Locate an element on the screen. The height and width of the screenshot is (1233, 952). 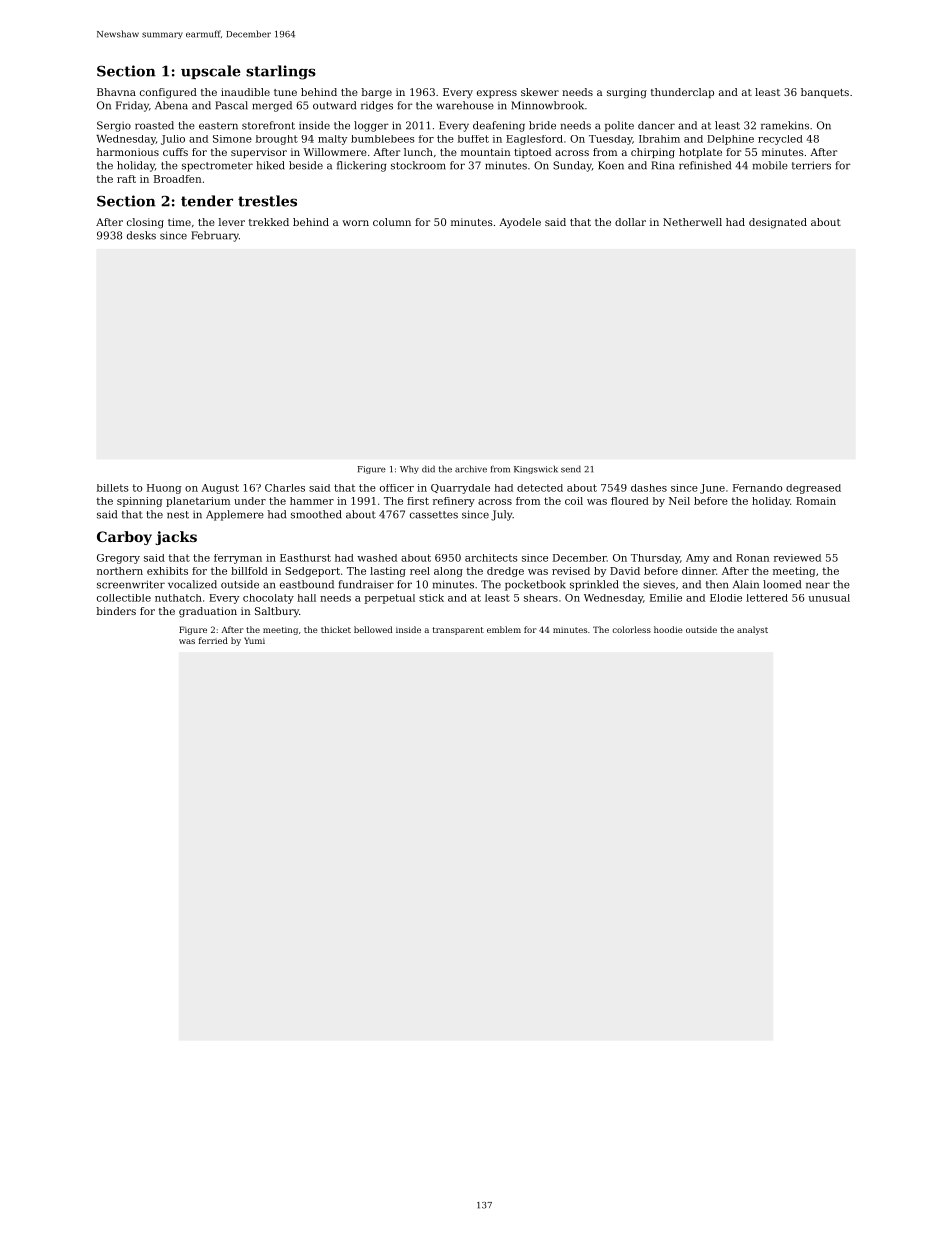
billfold is located at coordinates (249, 571).
